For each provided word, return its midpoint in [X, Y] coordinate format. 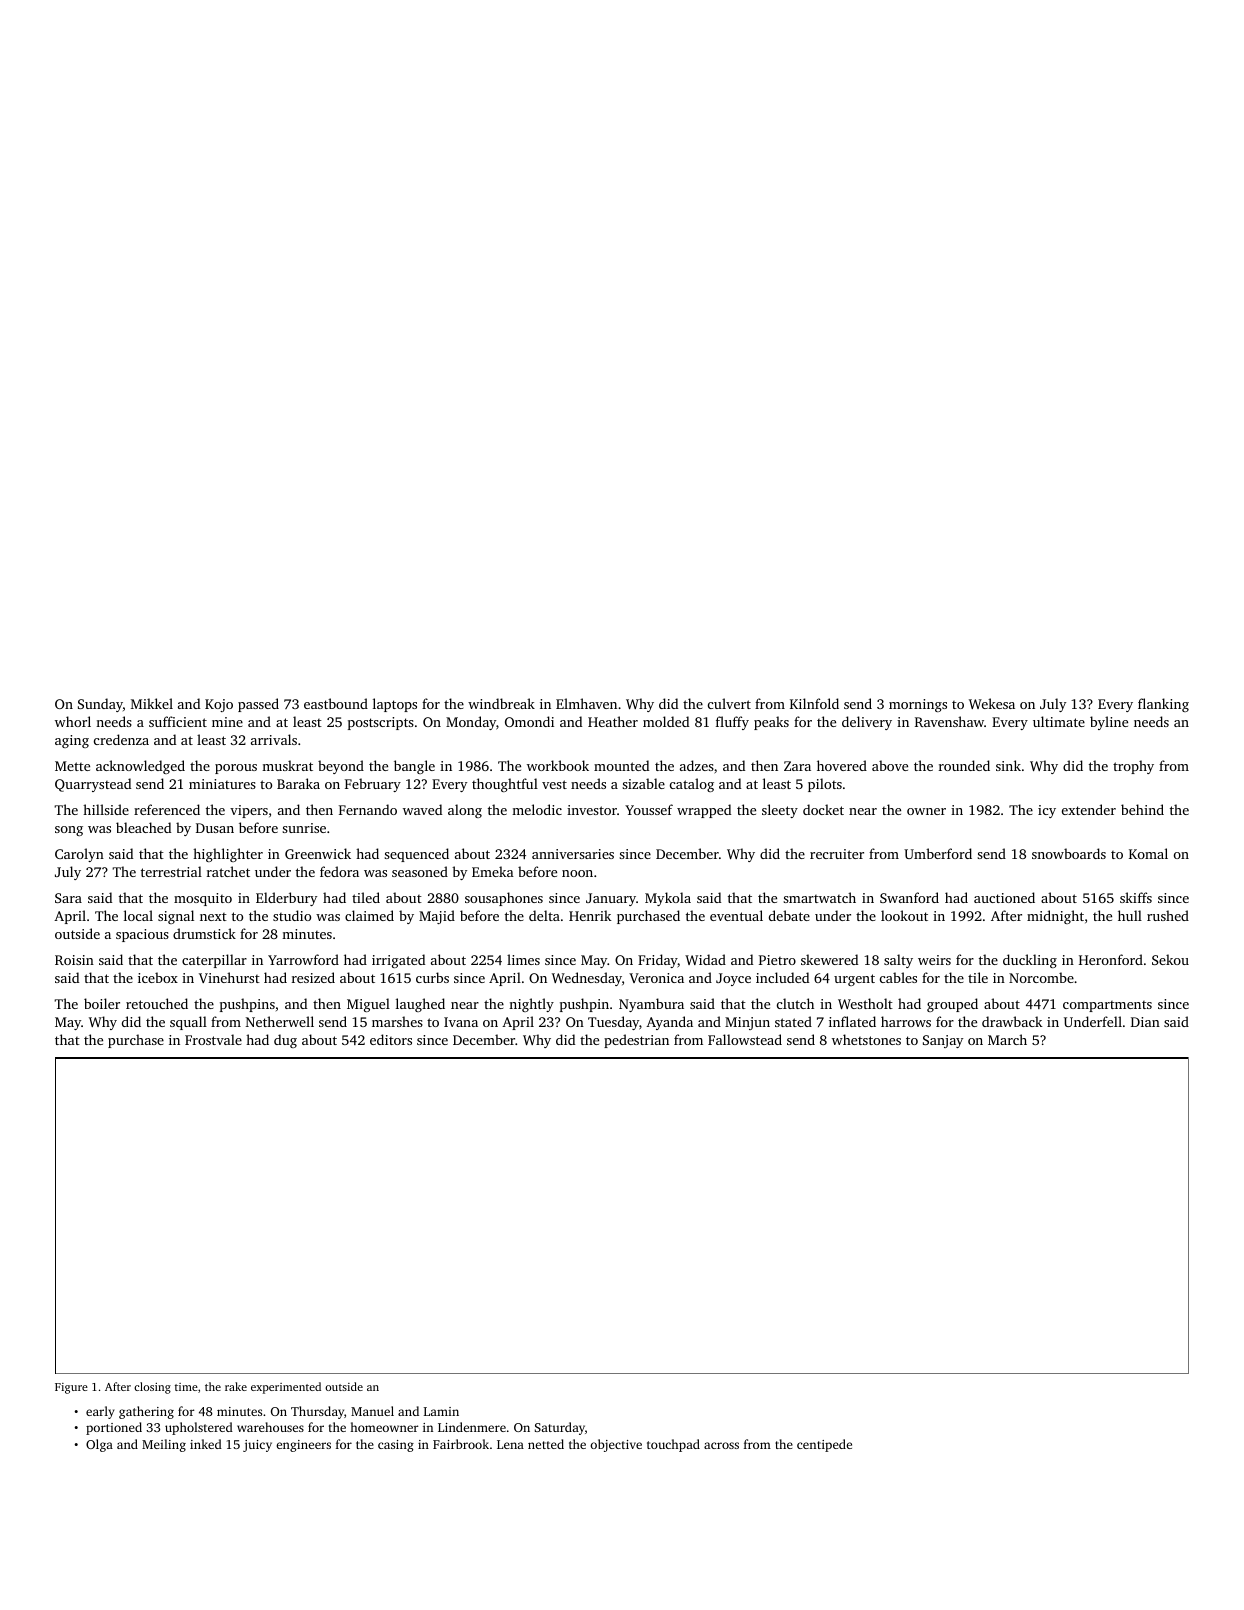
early [100, 1412]
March [1007, 1039]
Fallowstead [745, 1039]
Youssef [649, 809]
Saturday [560, 1428]
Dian [1145, 1022]
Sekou [1170, 959]
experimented [286, 1388]
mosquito [203, 899]
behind [1142, 809]
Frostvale [213, 1039]
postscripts [381, 723]
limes [523, 959]
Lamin [441, 1411]
